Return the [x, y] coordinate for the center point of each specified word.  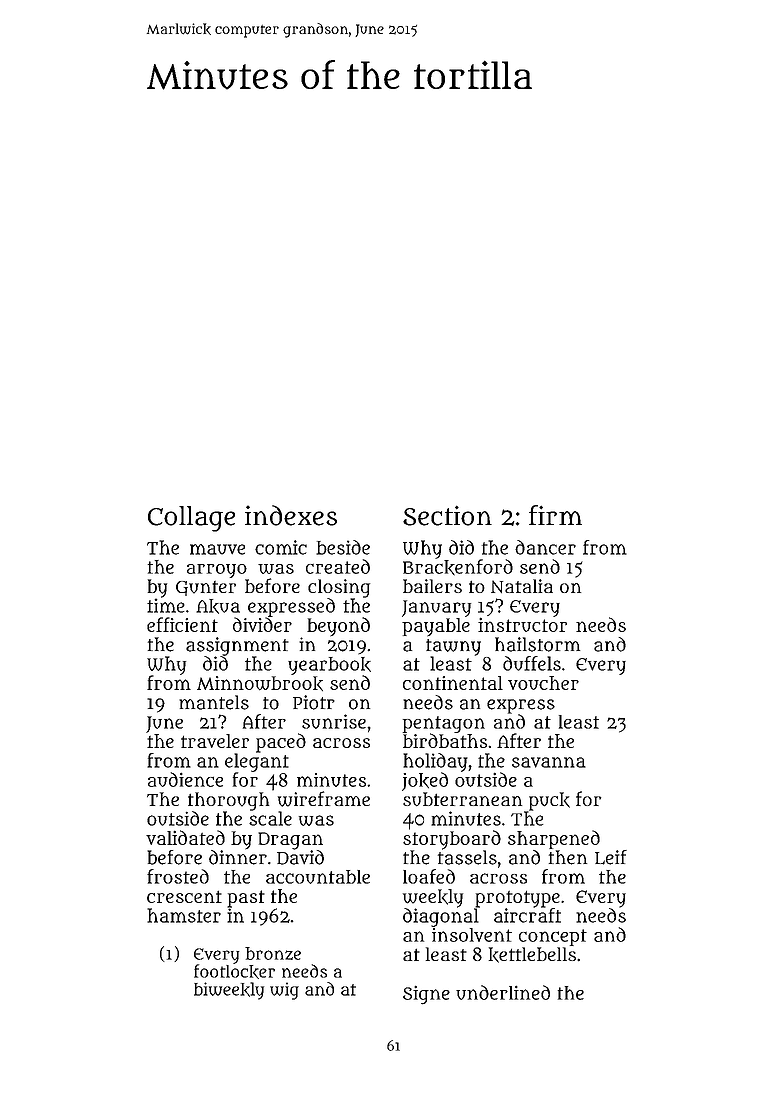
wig [284, 991]
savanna [549, 762]
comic [281, 547]
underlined [503, 992]
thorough [228, 801]
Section [447, 515]
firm [555, 515]
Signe [426, 995]
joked [425, 781]
